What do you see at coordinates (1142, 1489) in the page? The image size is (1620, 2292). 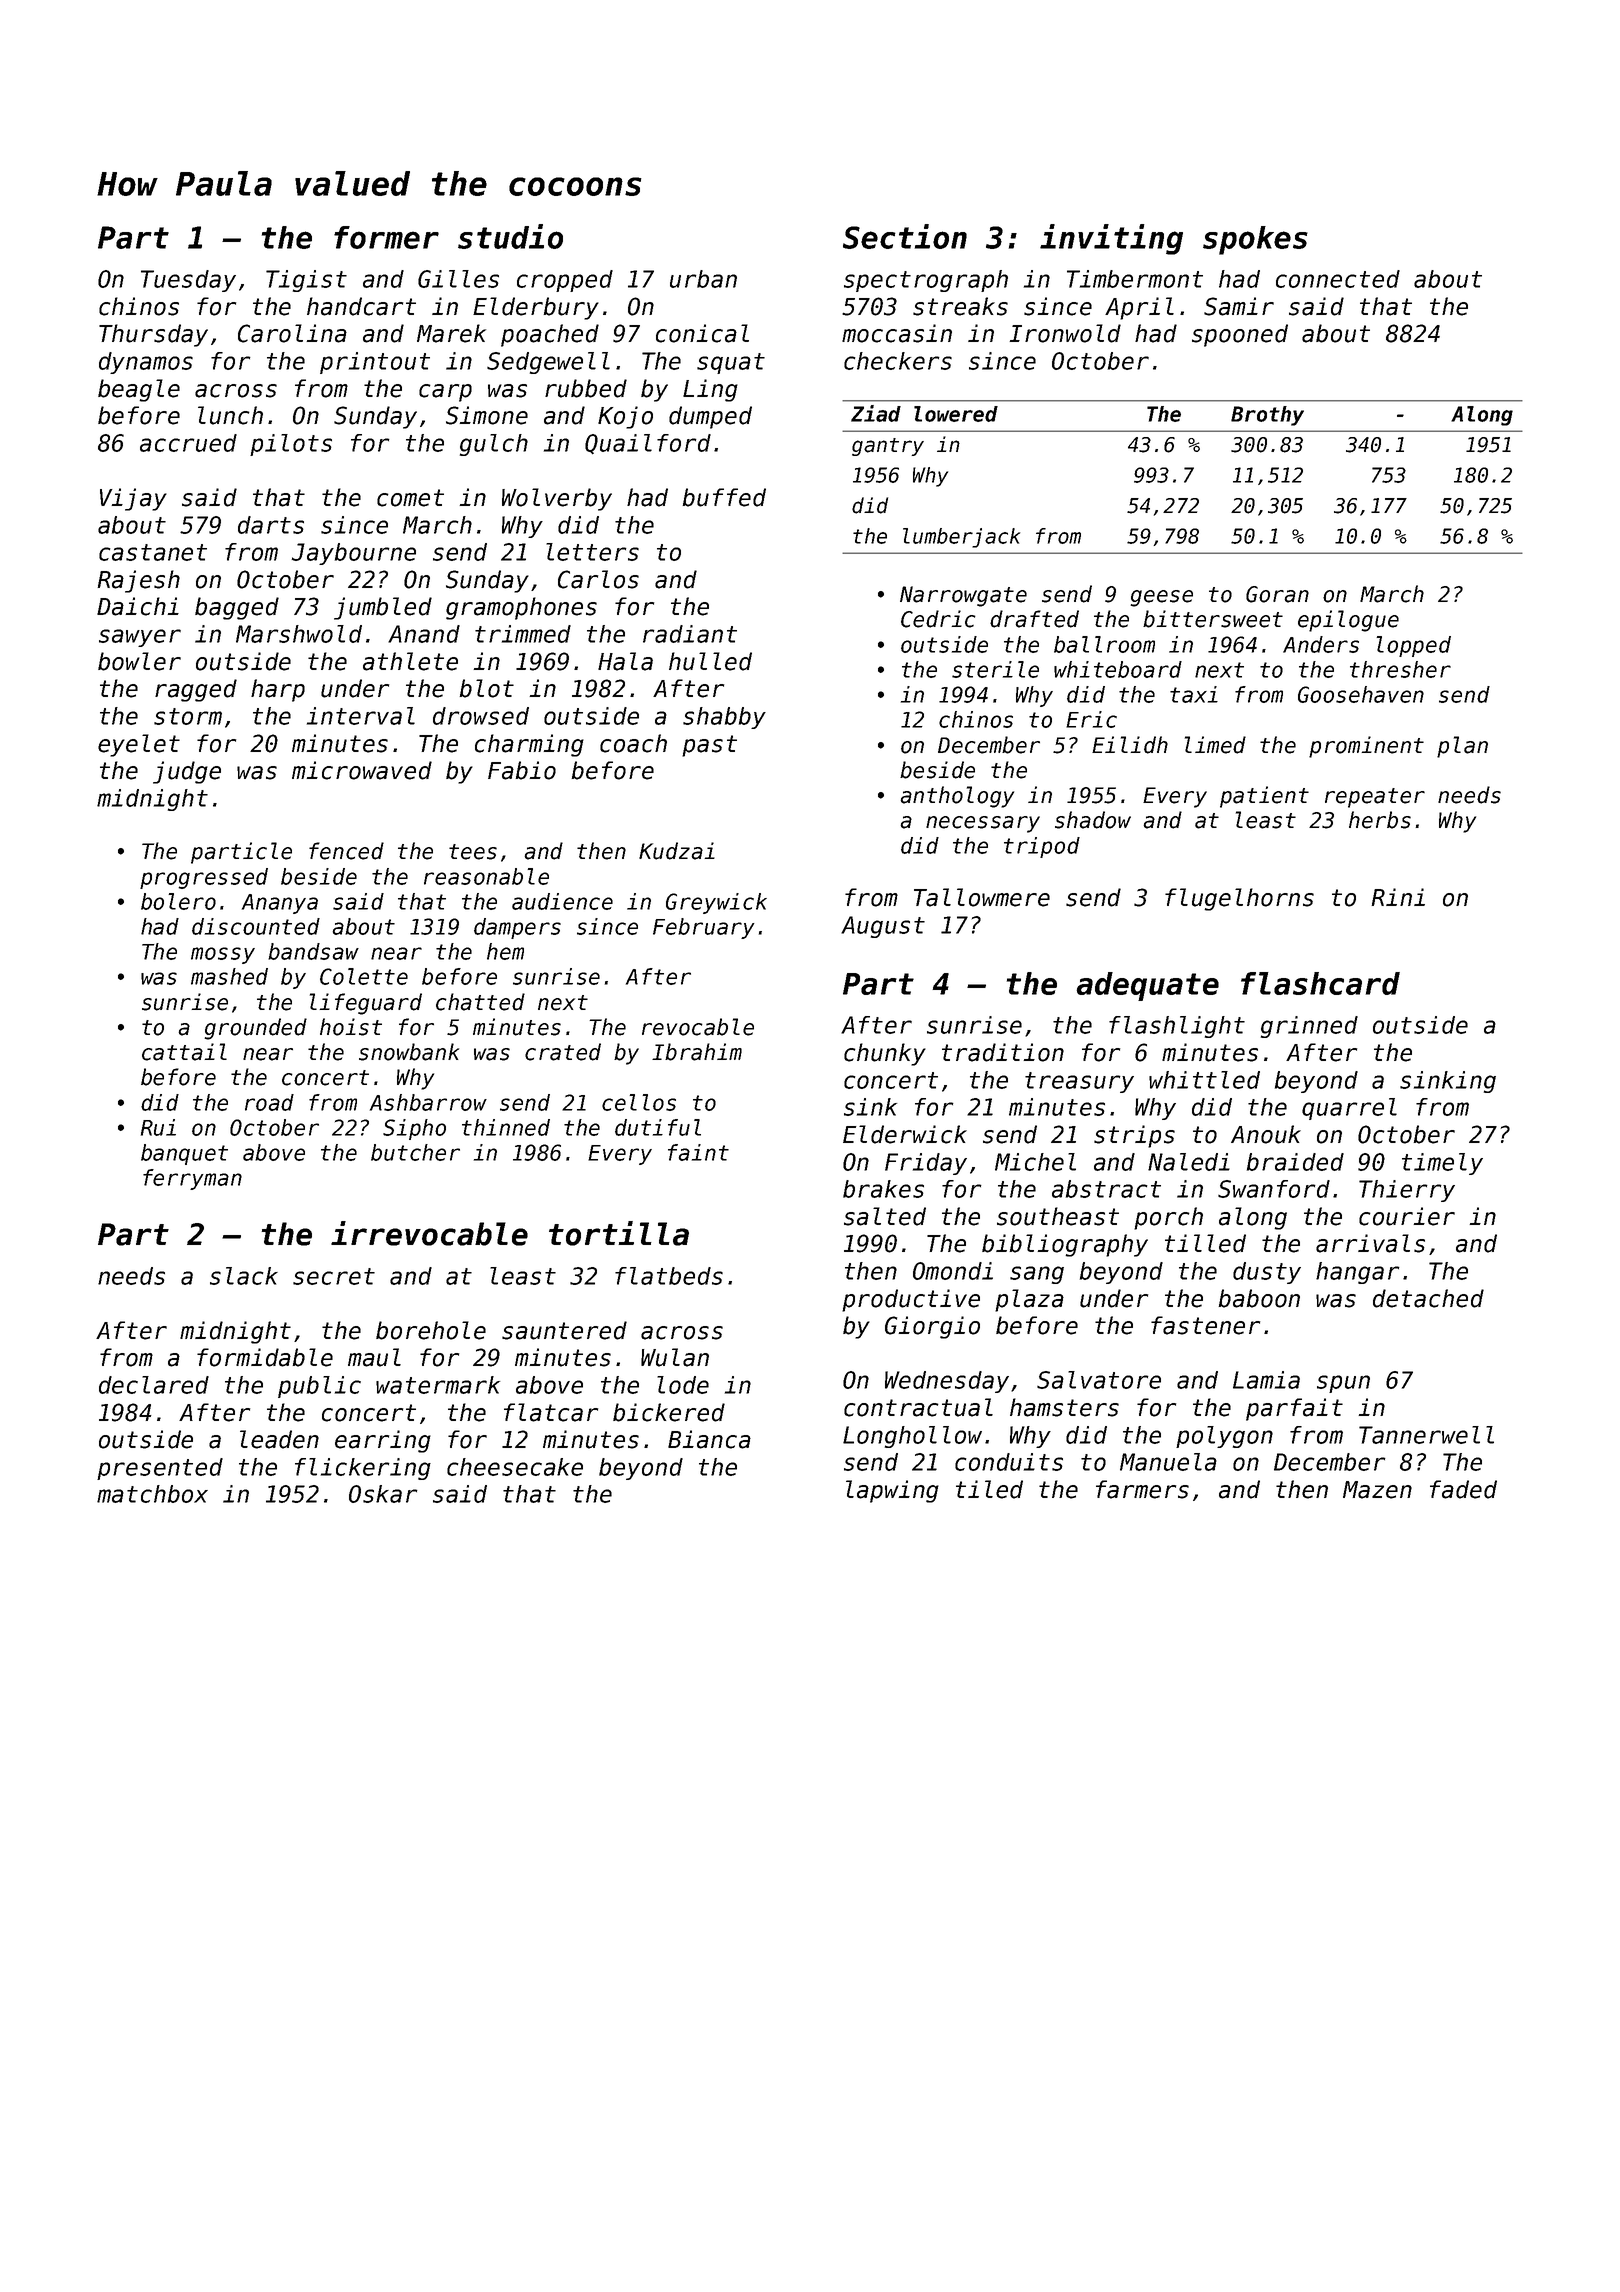 I see `farmers` at bounding box center [1142, 1489].
